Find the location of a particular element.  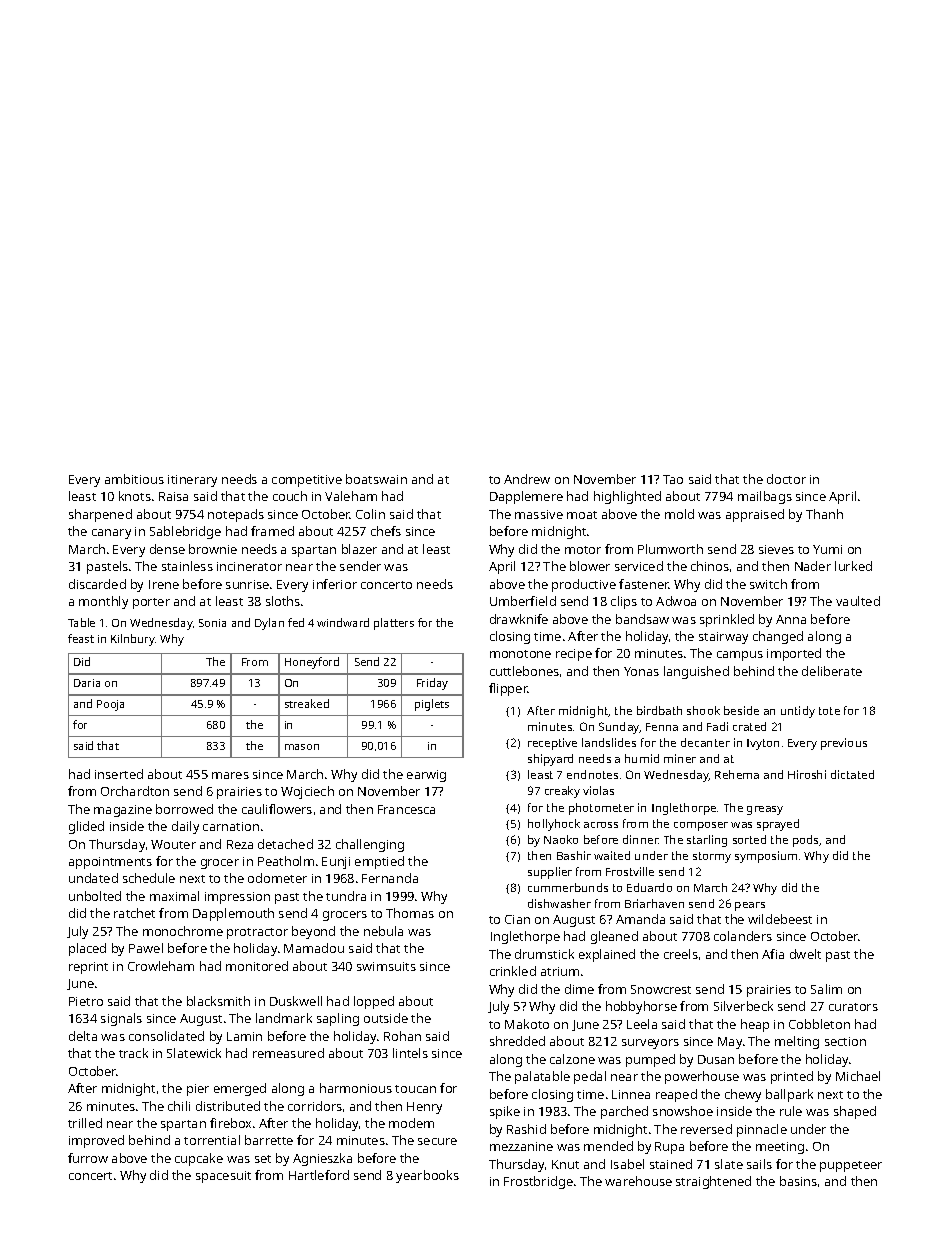

Colin is located at coordinates (370, 514).
